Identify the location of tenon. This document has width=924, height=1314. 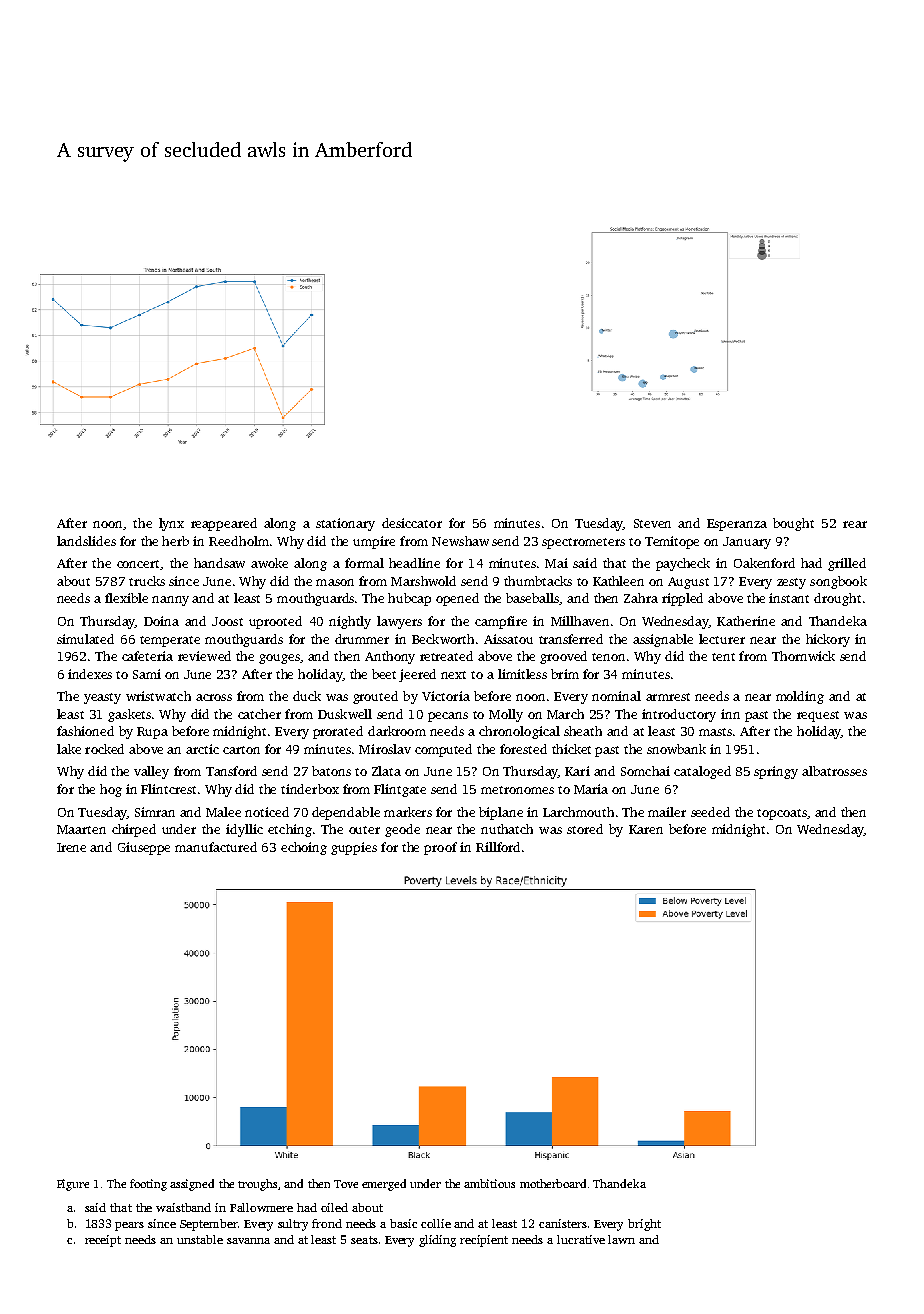
(608, 657).
